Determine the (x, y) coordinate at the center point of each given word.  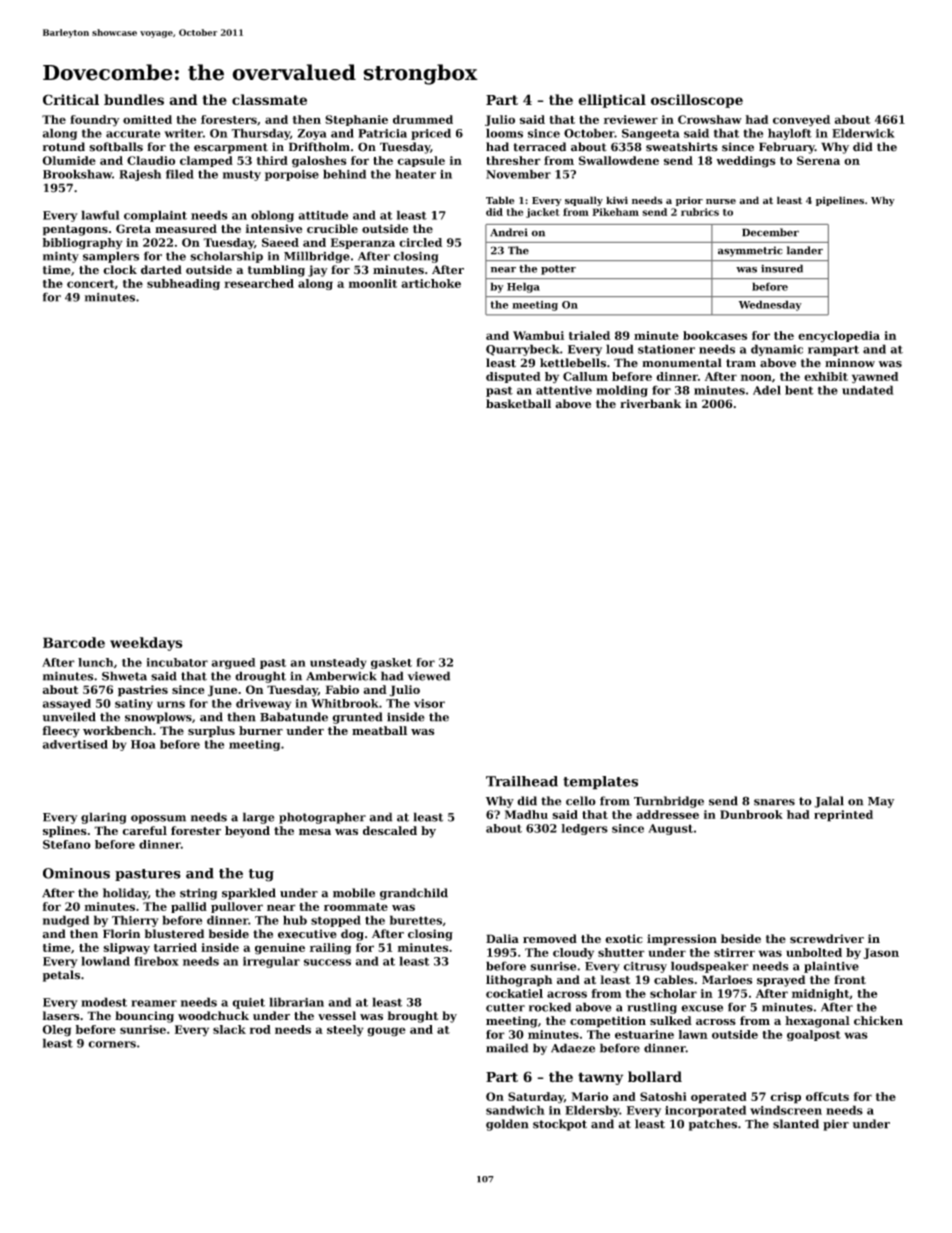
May (881, 802)
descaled (390, 830)
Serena (818, 160)
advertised (75, 744)
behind (344, 174)
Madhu (526, 814)
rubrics (700, 212)
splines (65, 832)
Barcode (74, 642)
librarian (296, 1002)
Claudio (151, 160)
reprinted (843, 816)
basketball (518, 404)
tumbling (276, 271)
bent (799, 390)
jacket (543, 213)
